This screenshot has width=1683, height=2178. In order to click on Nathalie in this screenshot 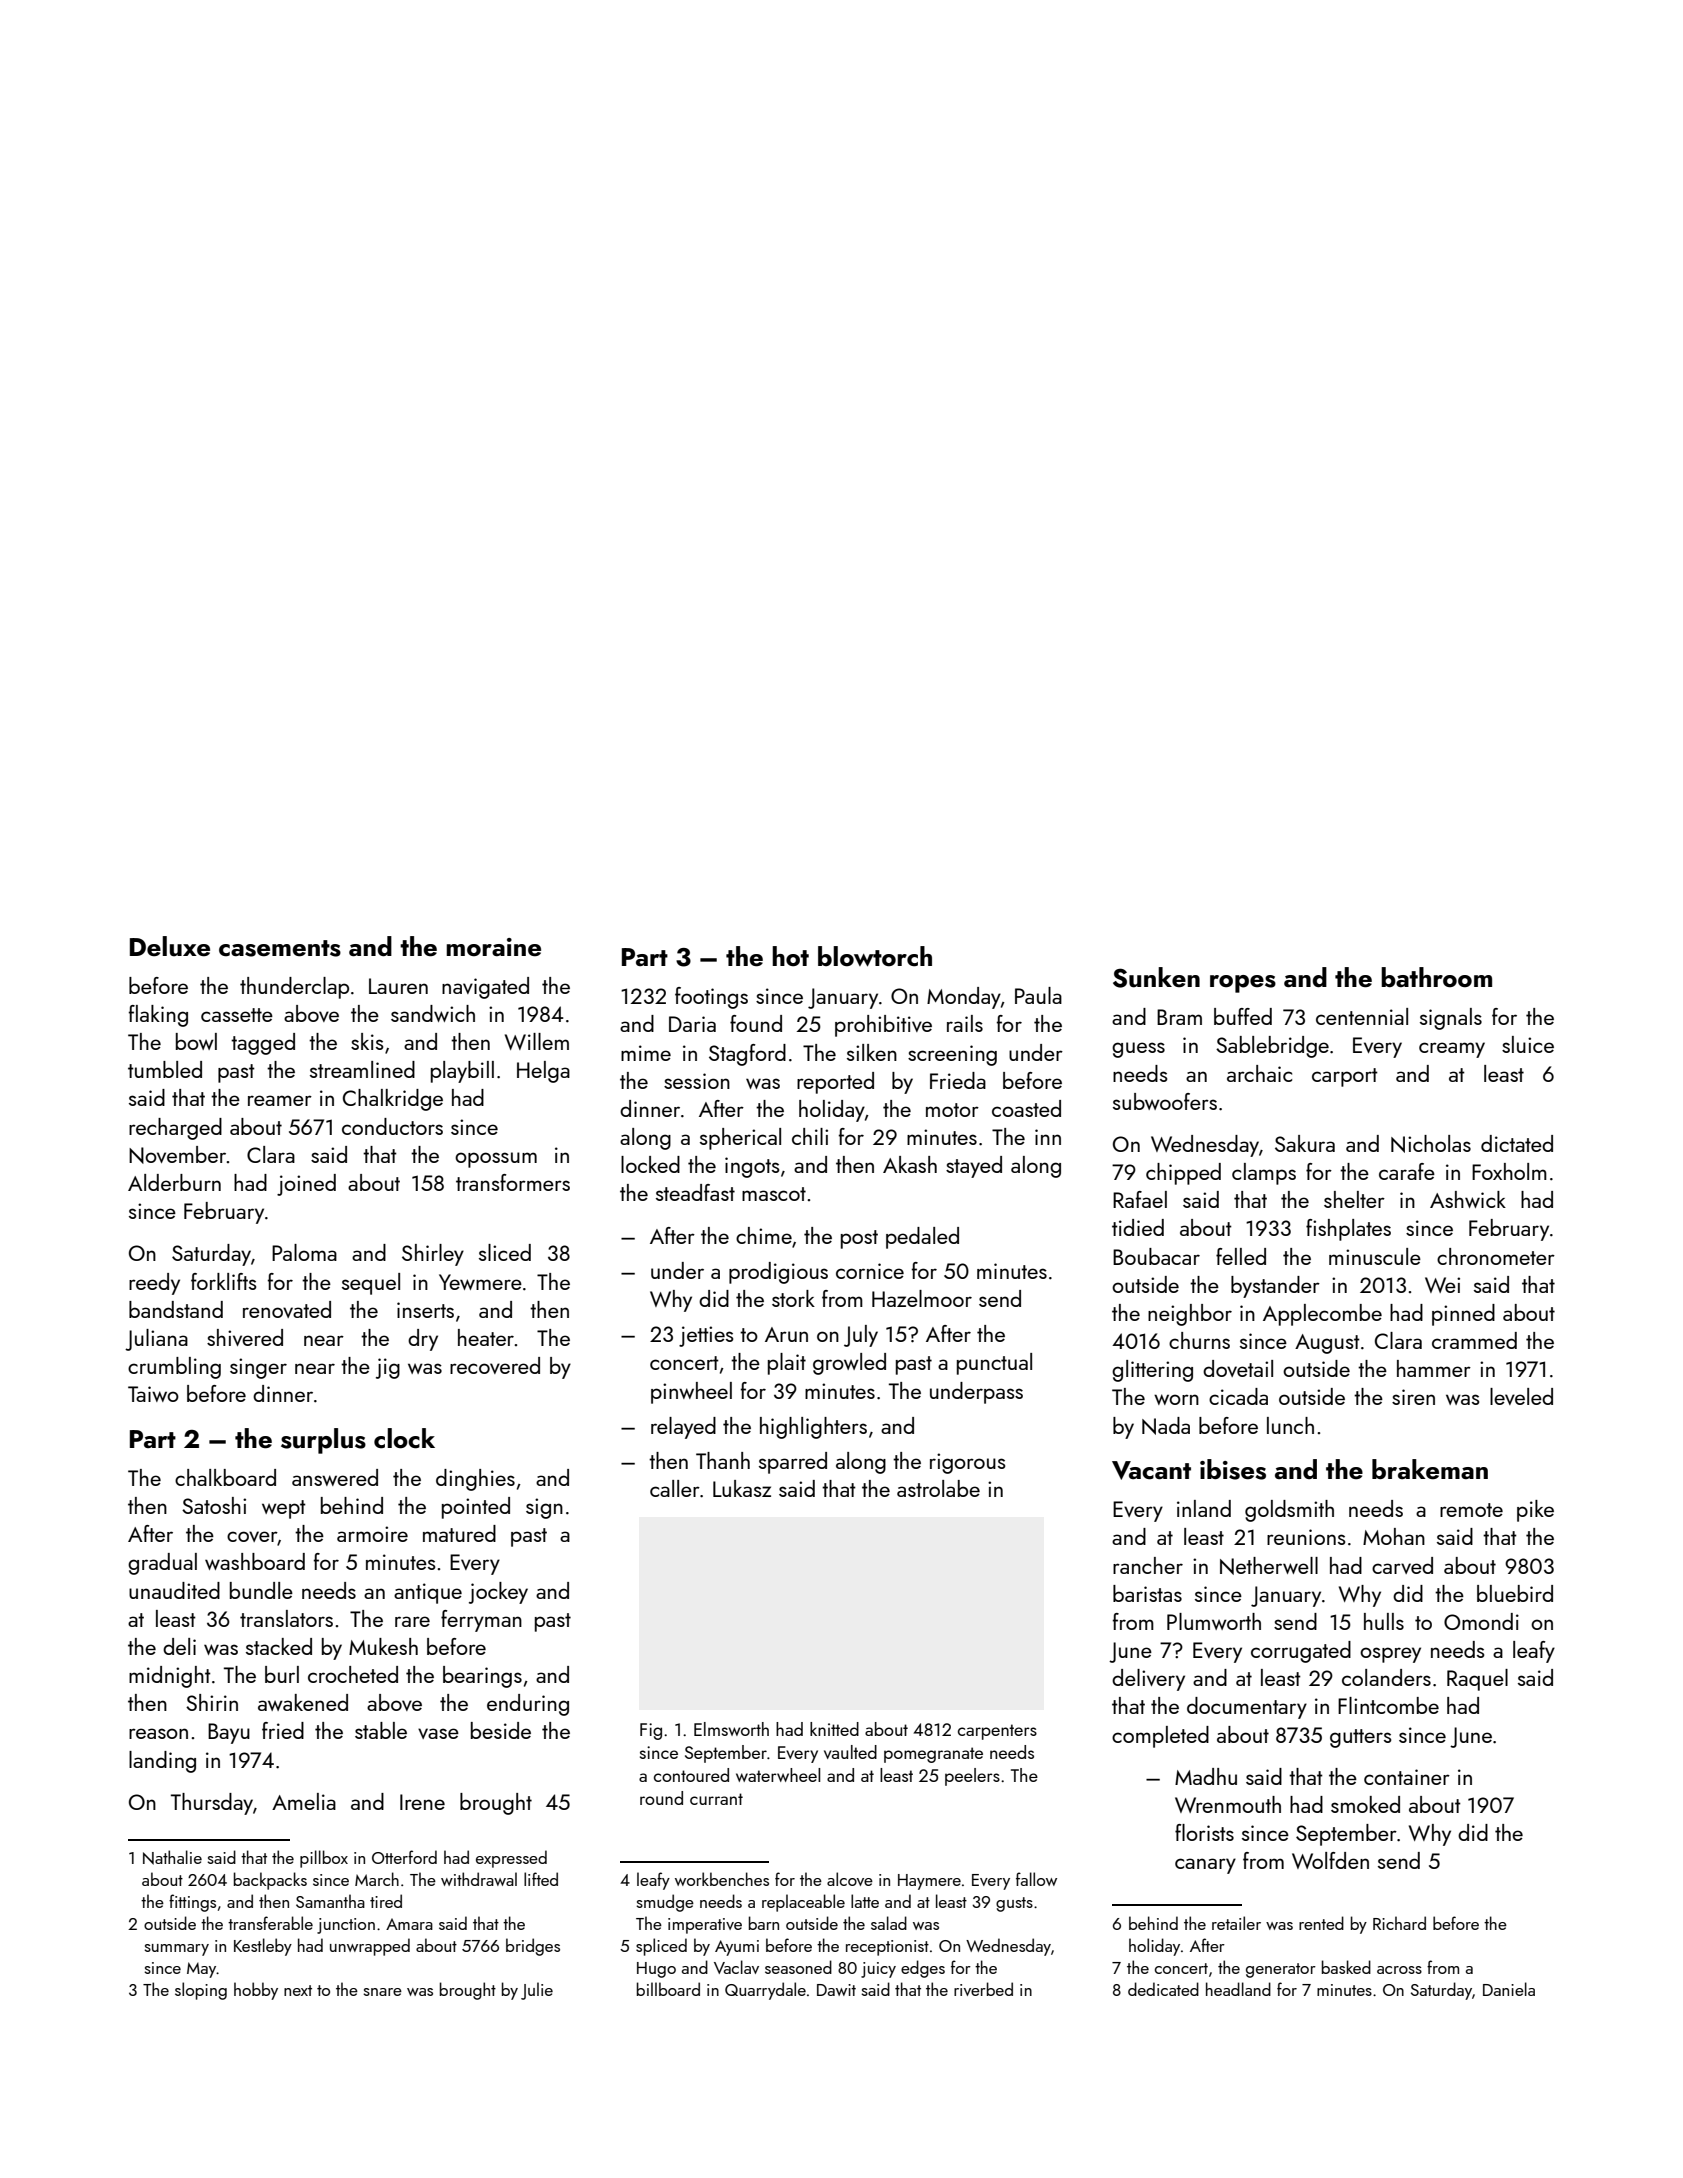, I will do `click(172, 1857)`.
